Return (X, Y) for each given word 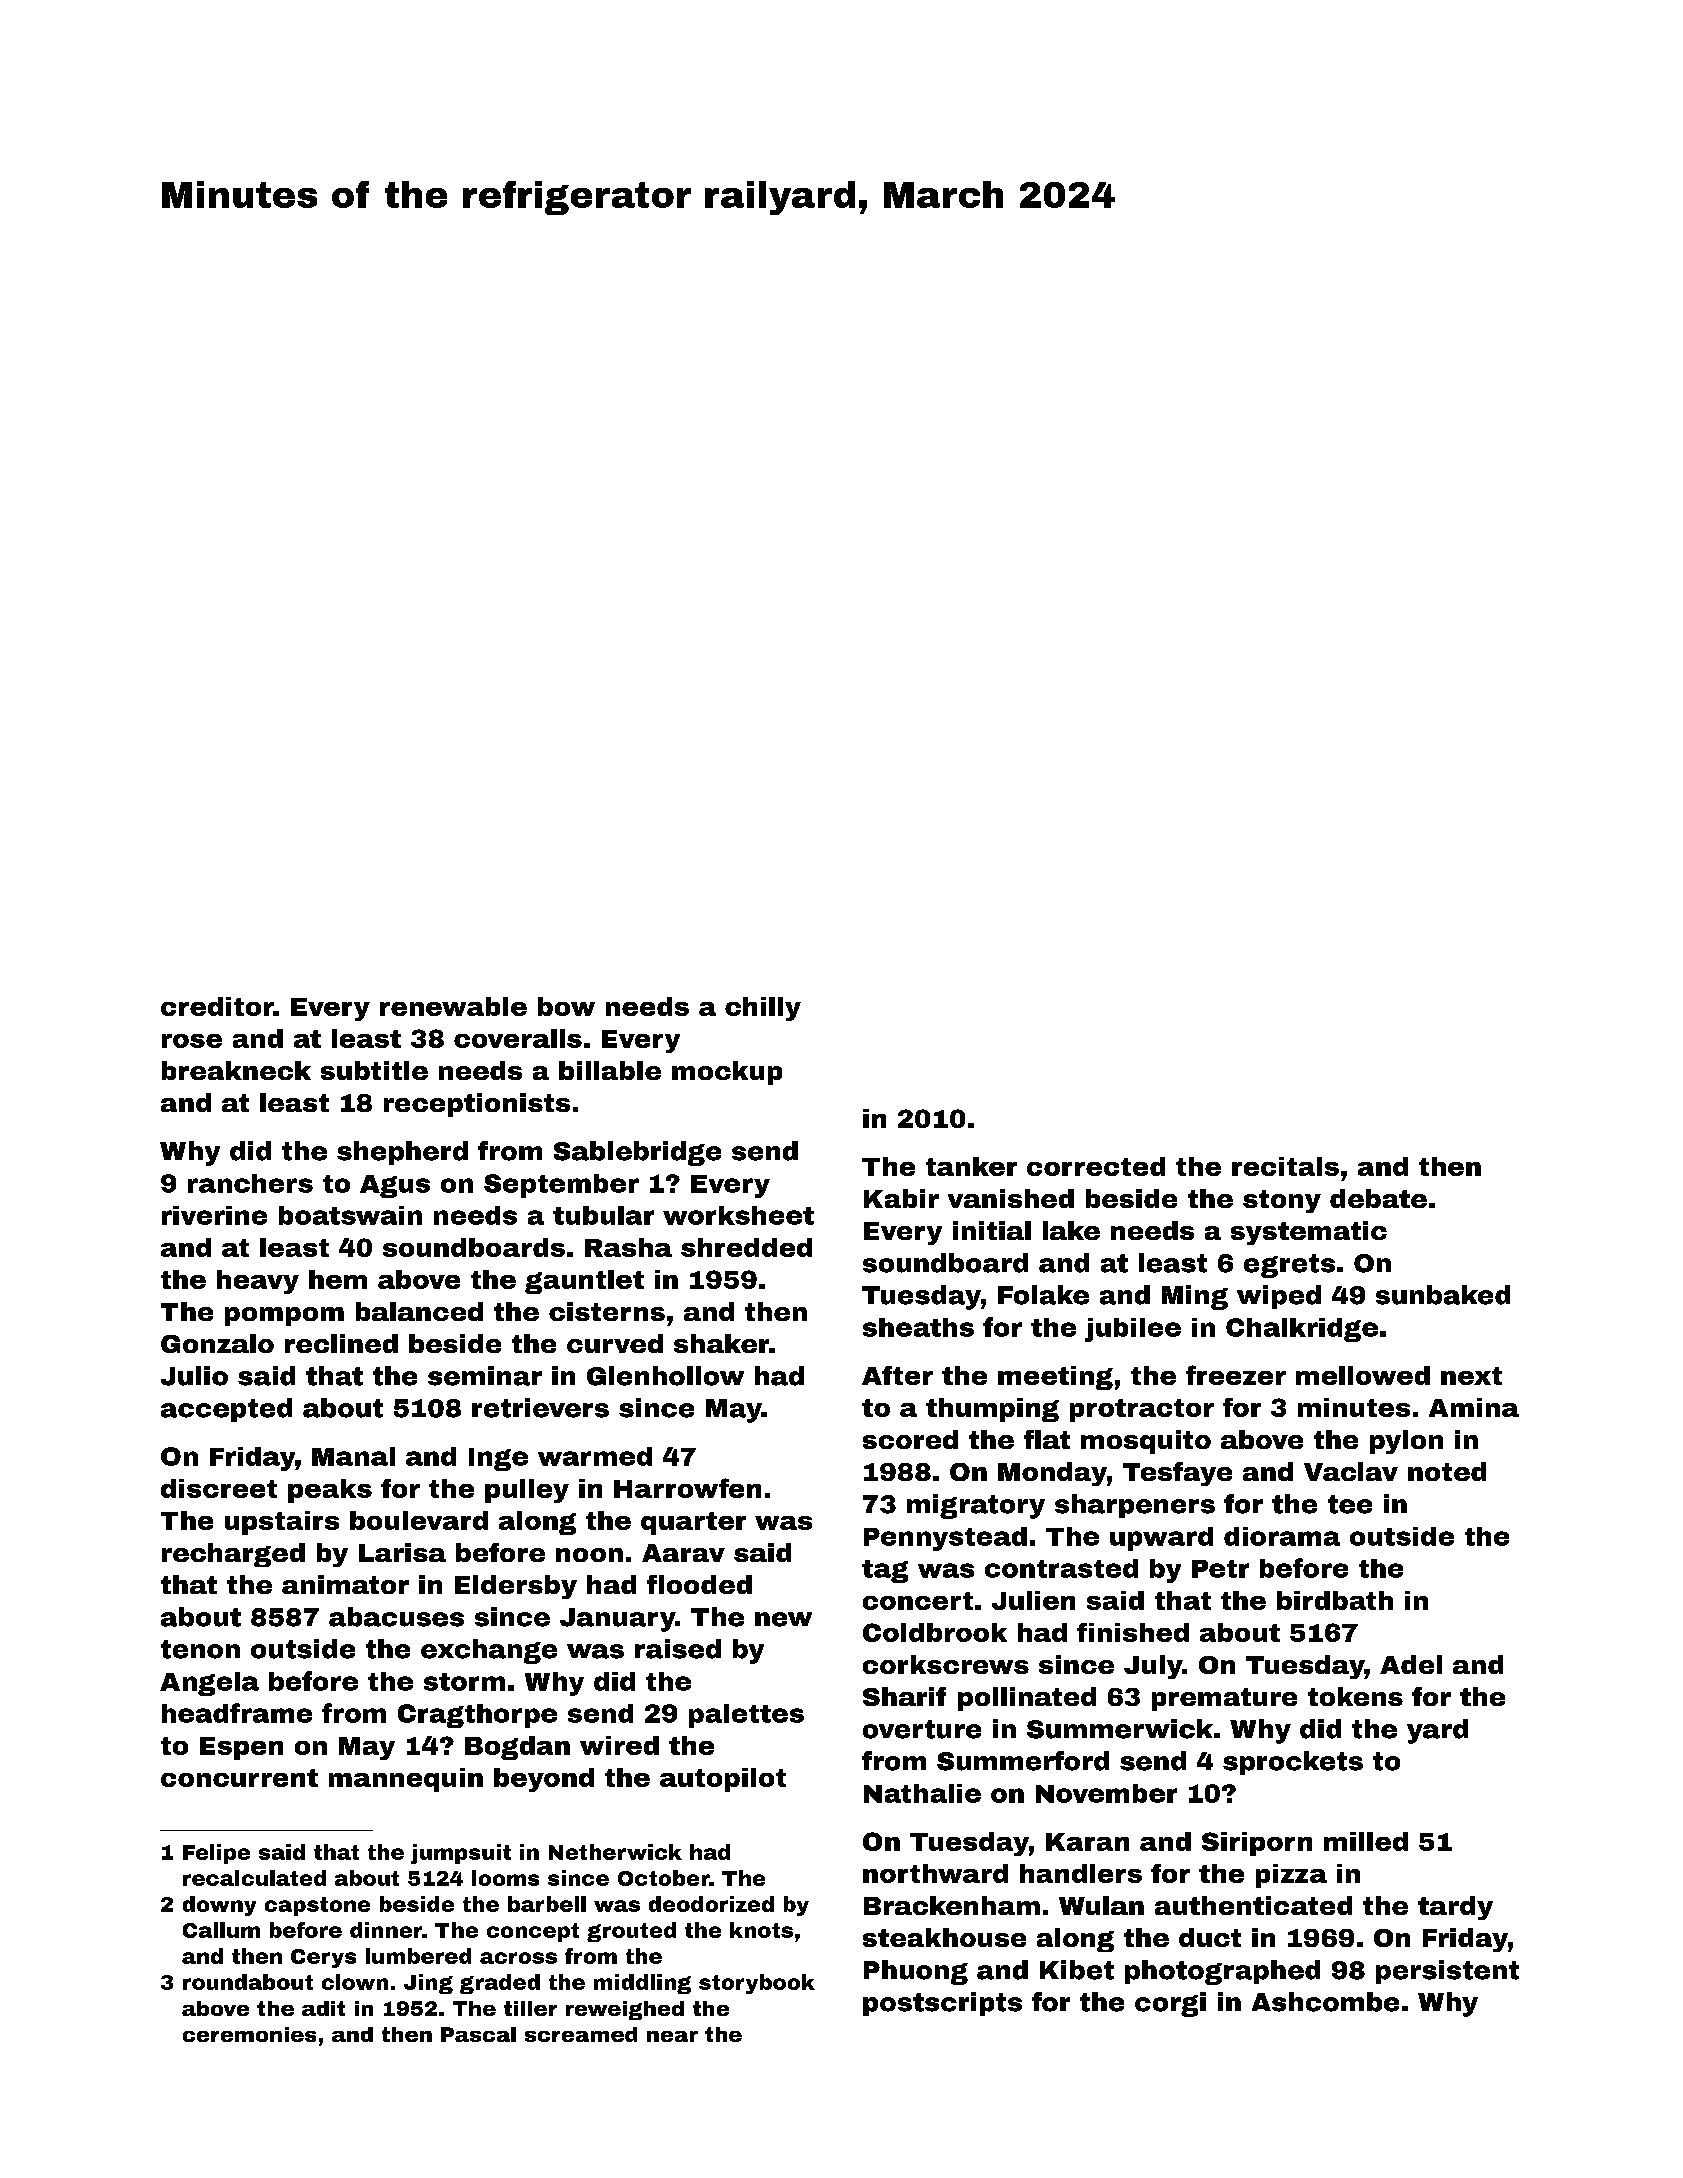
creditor (217, 1006)
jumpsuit (461, 1854)
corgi (1170, 2004)
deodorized (711, 1904)
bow (566, 1006)
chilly (763, 1009)
